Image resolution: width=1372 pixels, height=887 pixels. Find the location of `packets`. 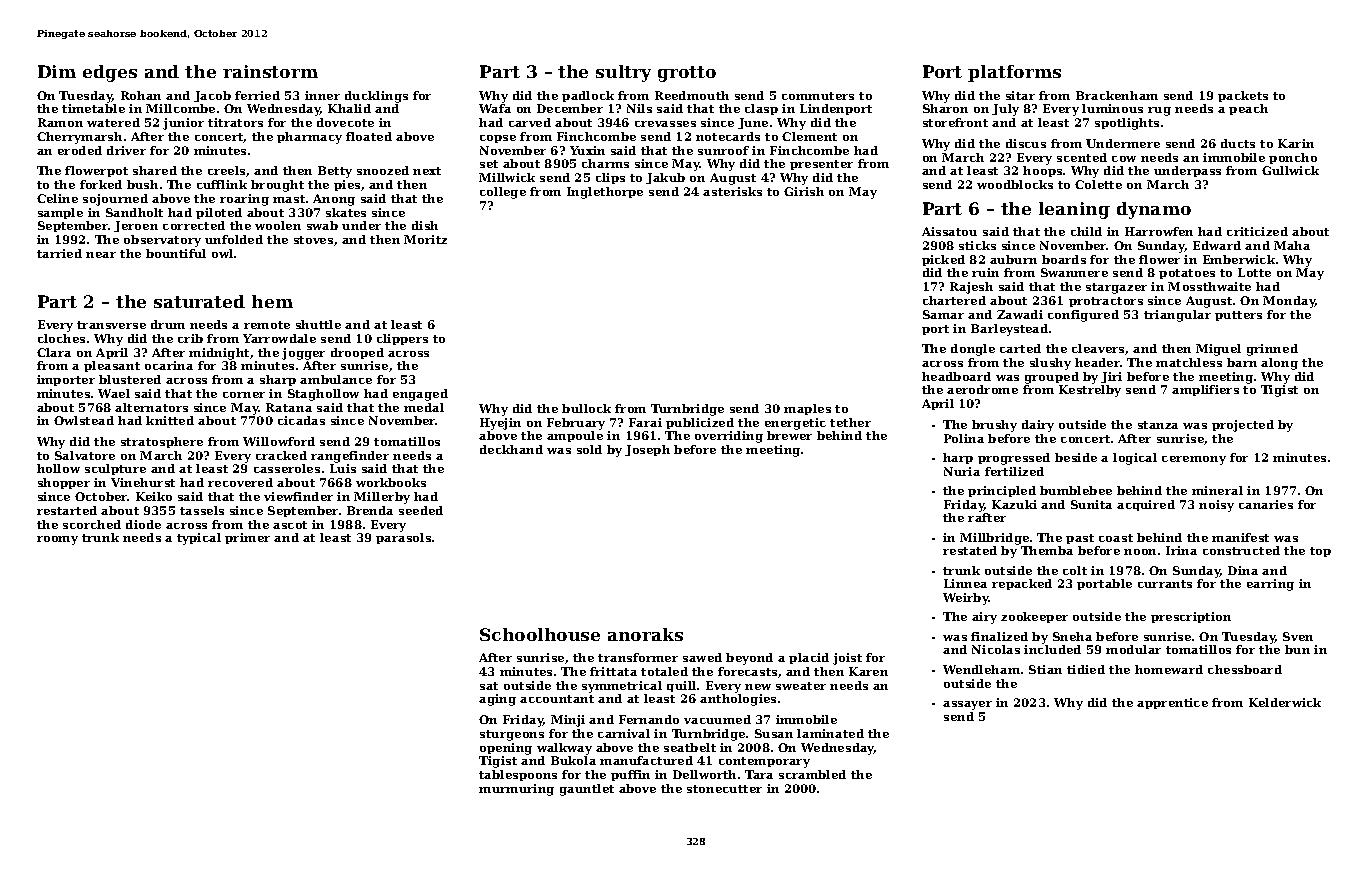

packets is located at coordinates (1243, 96).
